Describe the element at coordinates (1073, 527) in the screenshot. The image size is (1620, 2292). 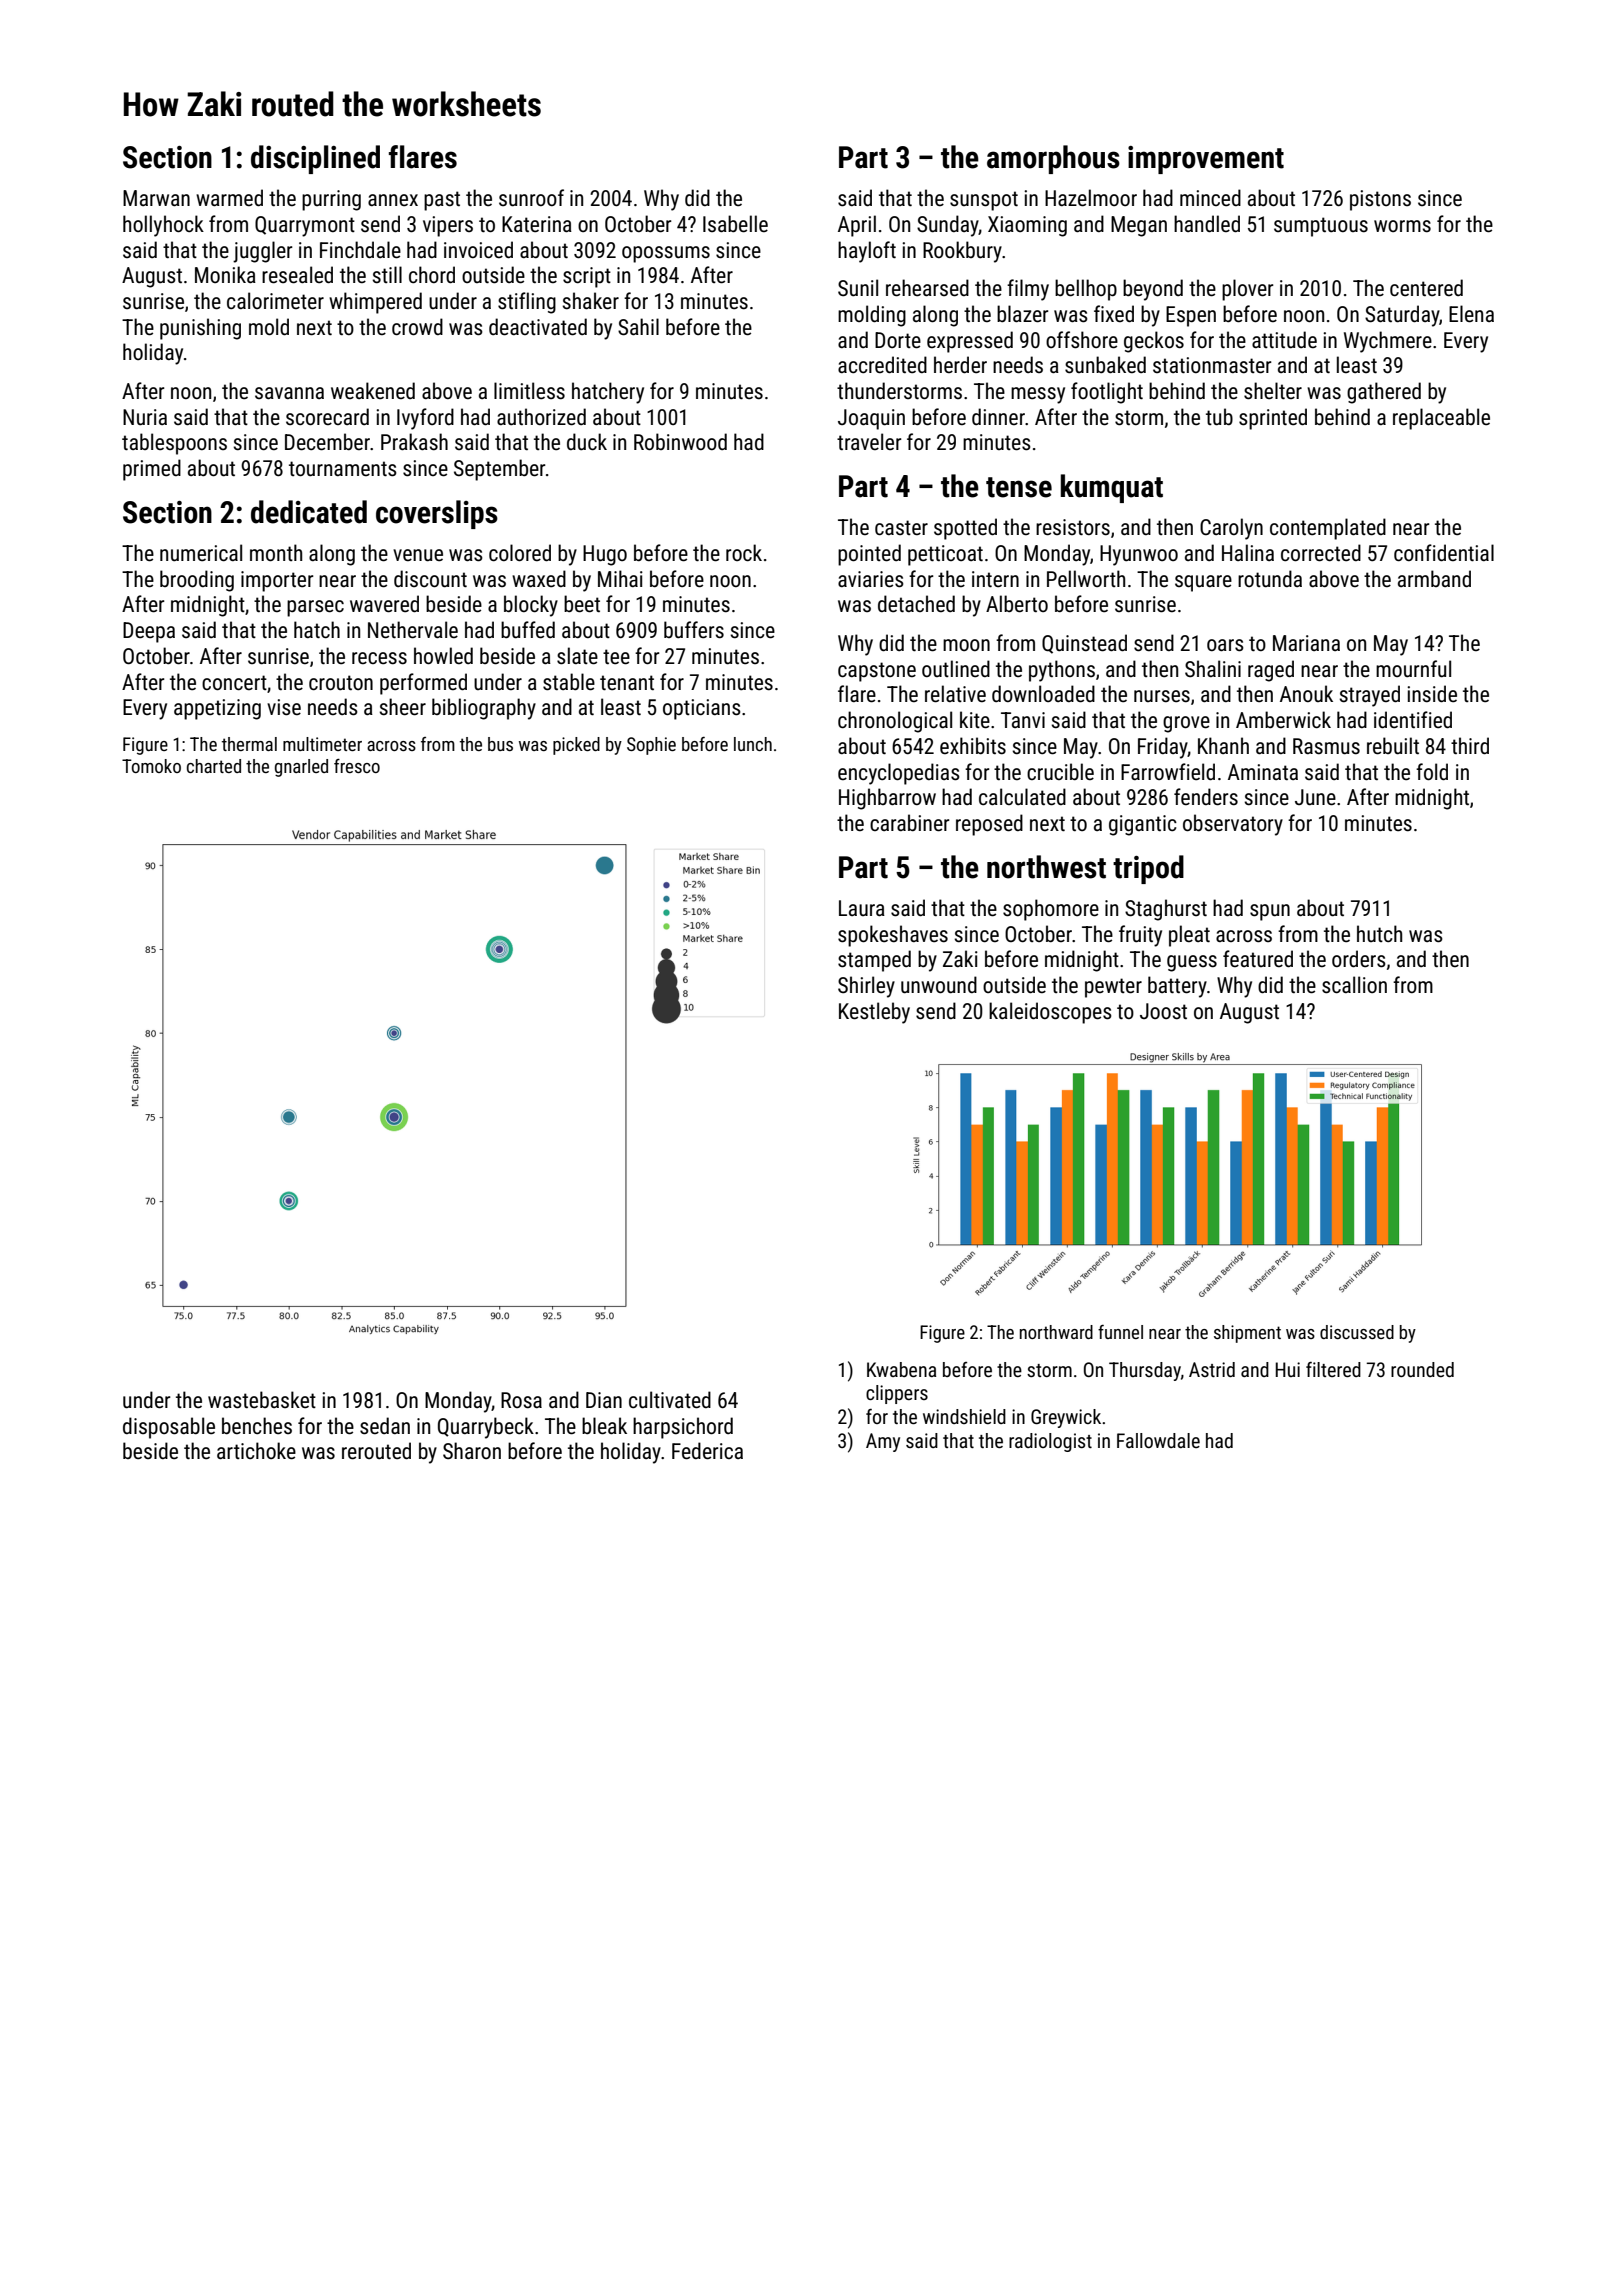
I see `resistors` at that location.
